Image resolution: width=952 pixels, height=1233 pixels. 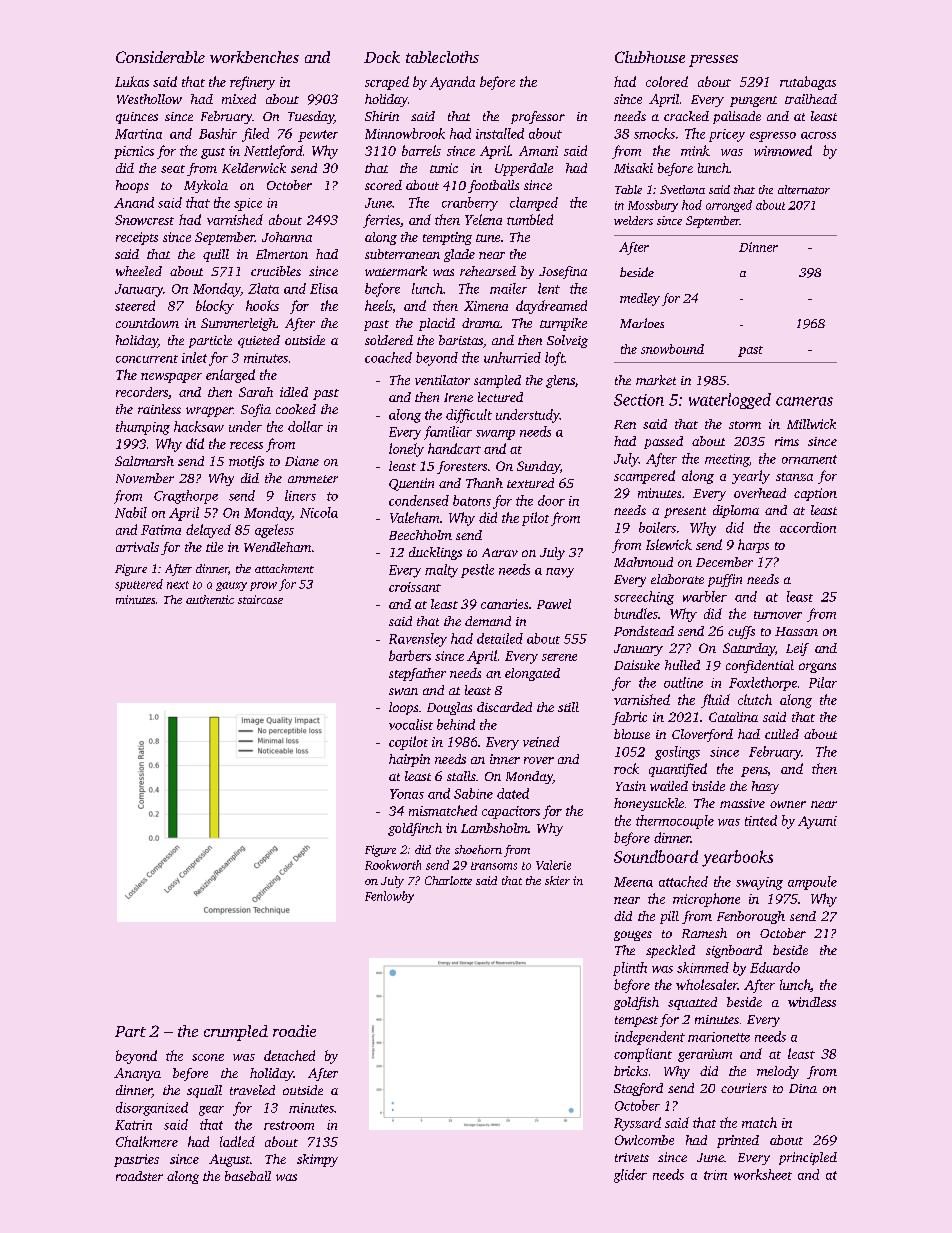 What do you see at coordinates (209, 412) in the page?
I see `wrapper` at bounding box center [209, 412].
